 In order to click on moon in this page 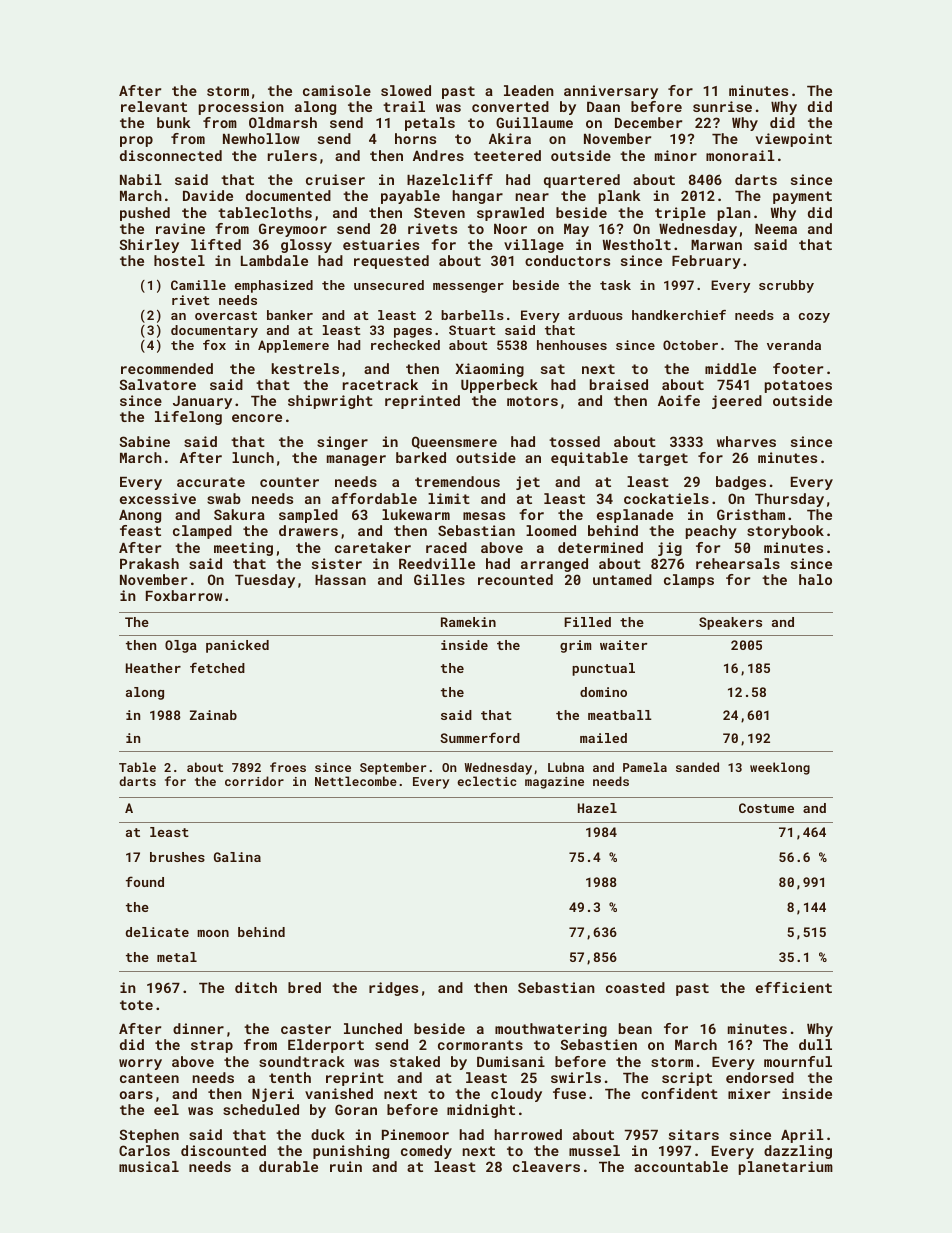, I will do `click(213, 933)`.
